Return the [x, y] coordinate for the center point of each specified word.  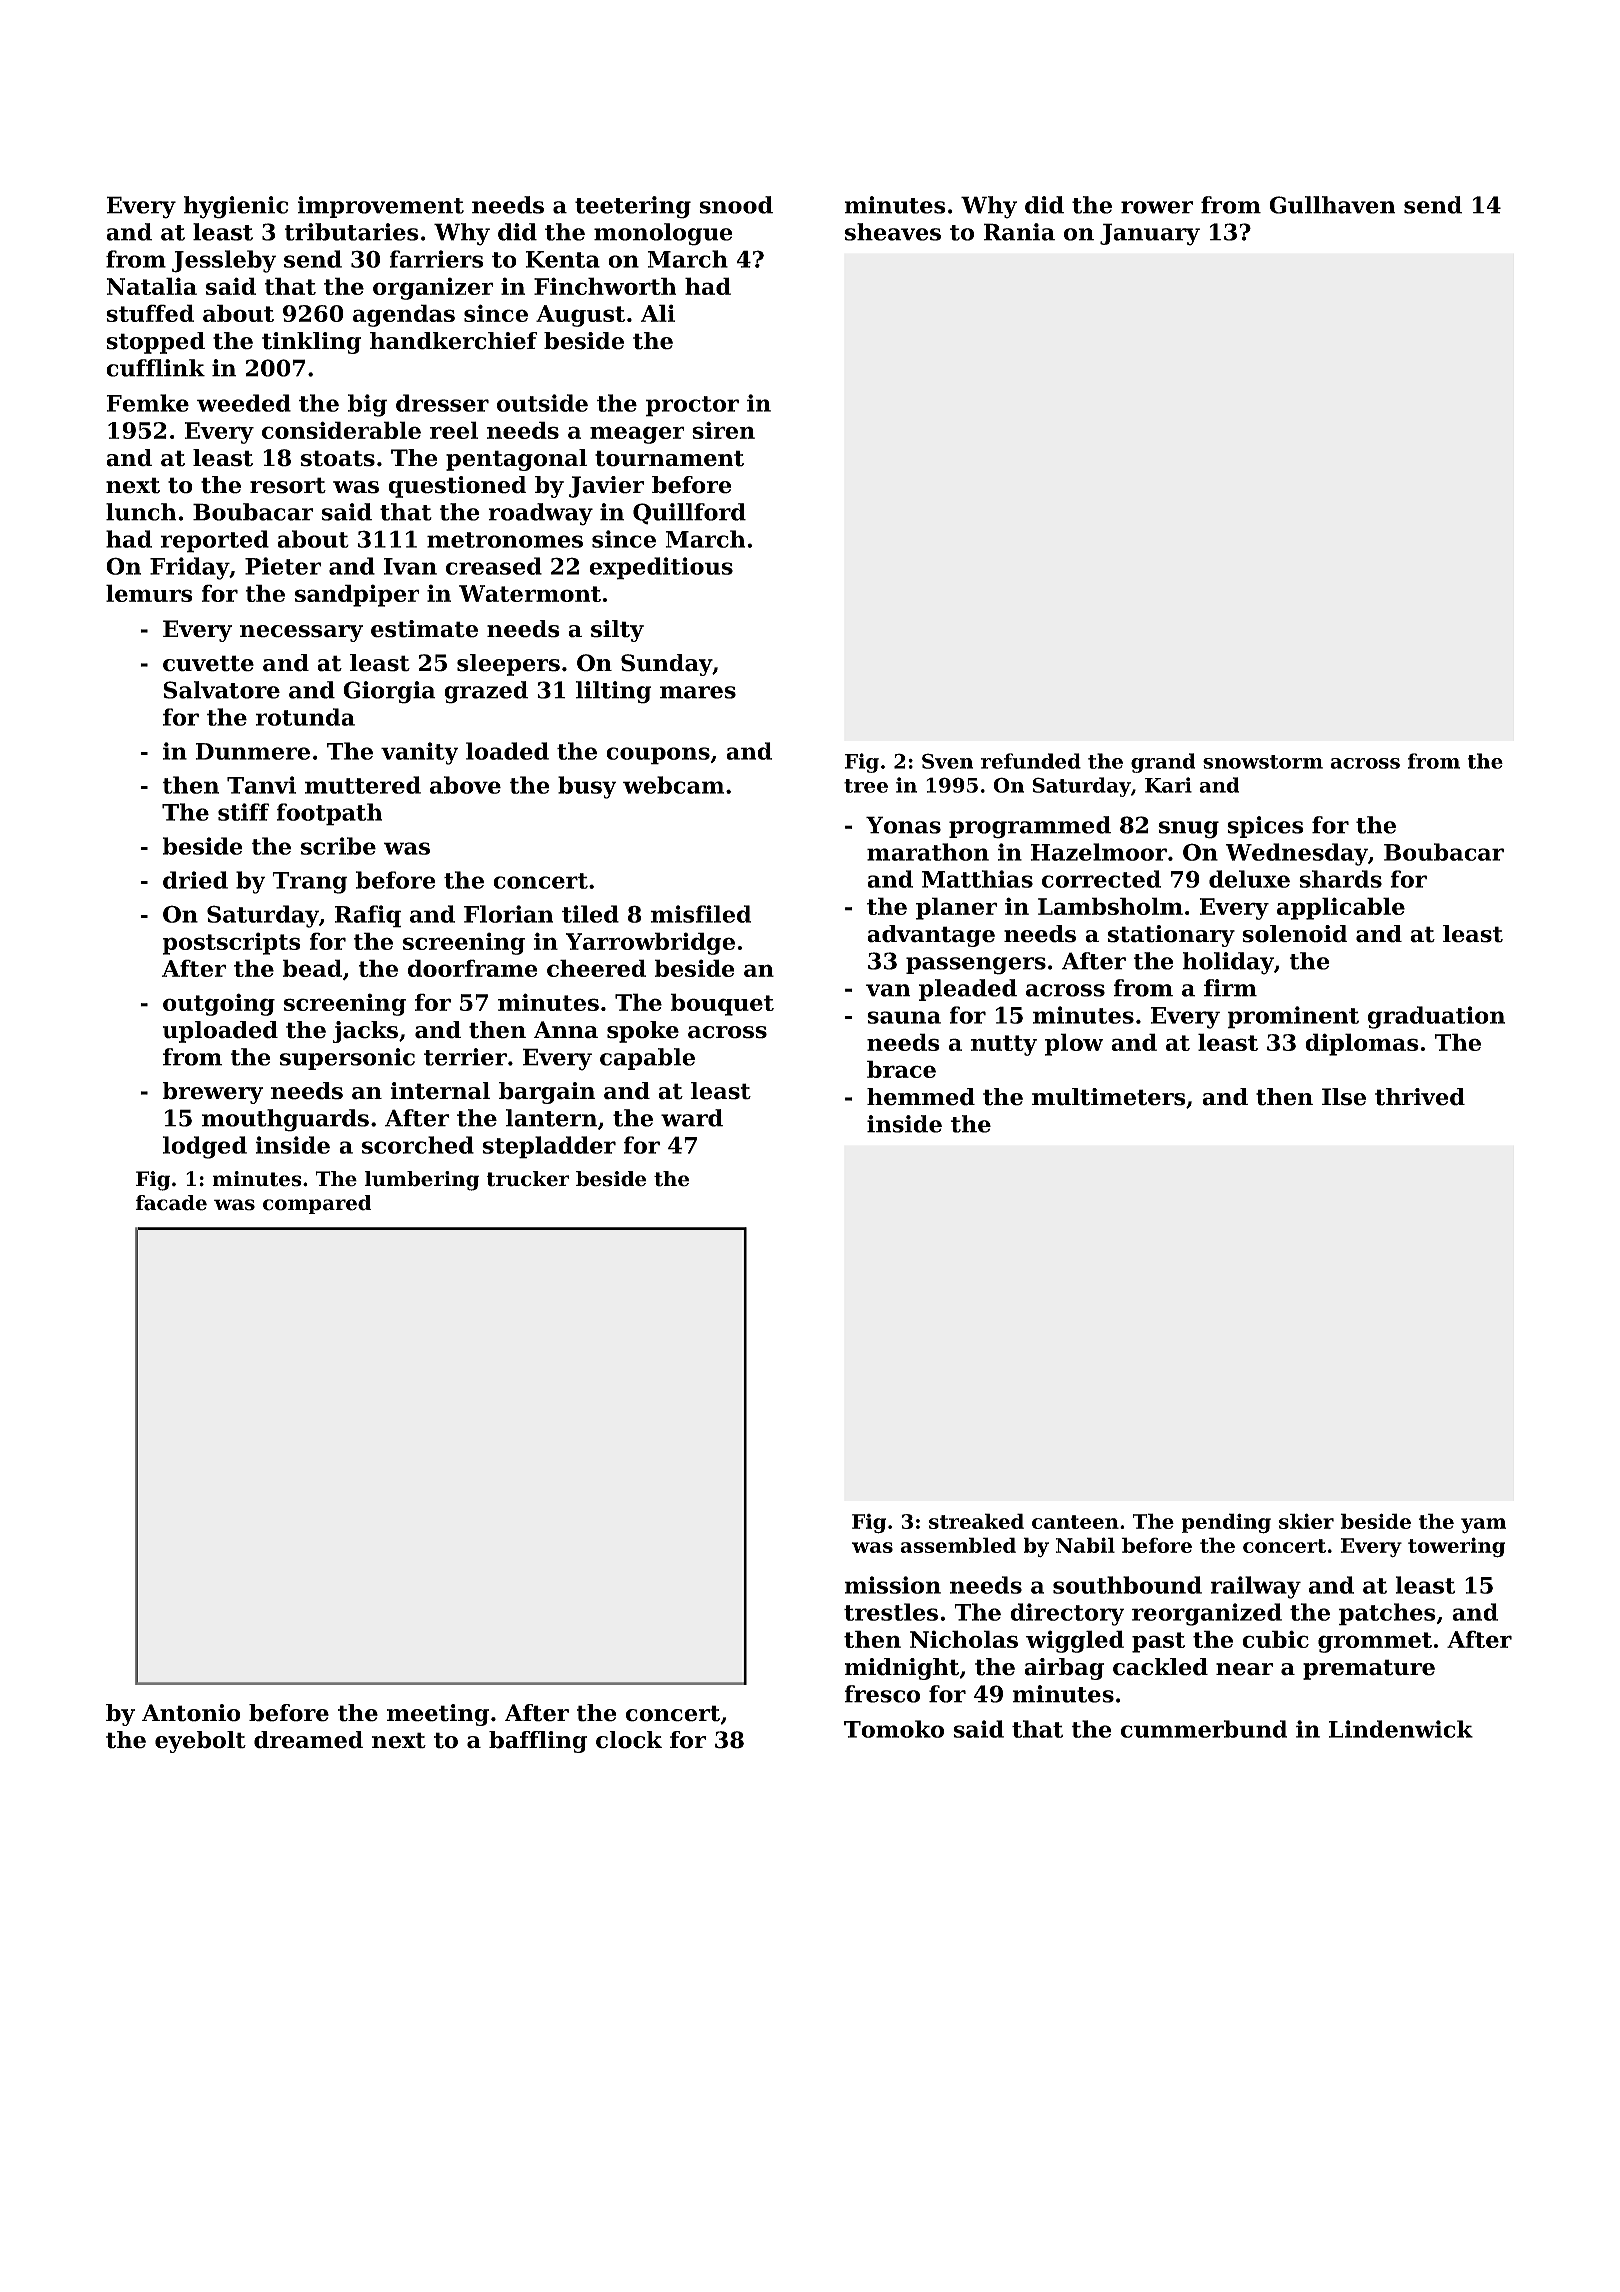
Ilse [1344, 1097]
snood [736, 205]
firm [1230, 988]
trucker [527, 1179]
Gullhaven [1332, 205]
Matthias [977, 879]
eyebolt [200, 1742]
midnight [901, 1669]
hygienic [235, 207]
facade [171, 1203]
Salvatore [221, 690]
